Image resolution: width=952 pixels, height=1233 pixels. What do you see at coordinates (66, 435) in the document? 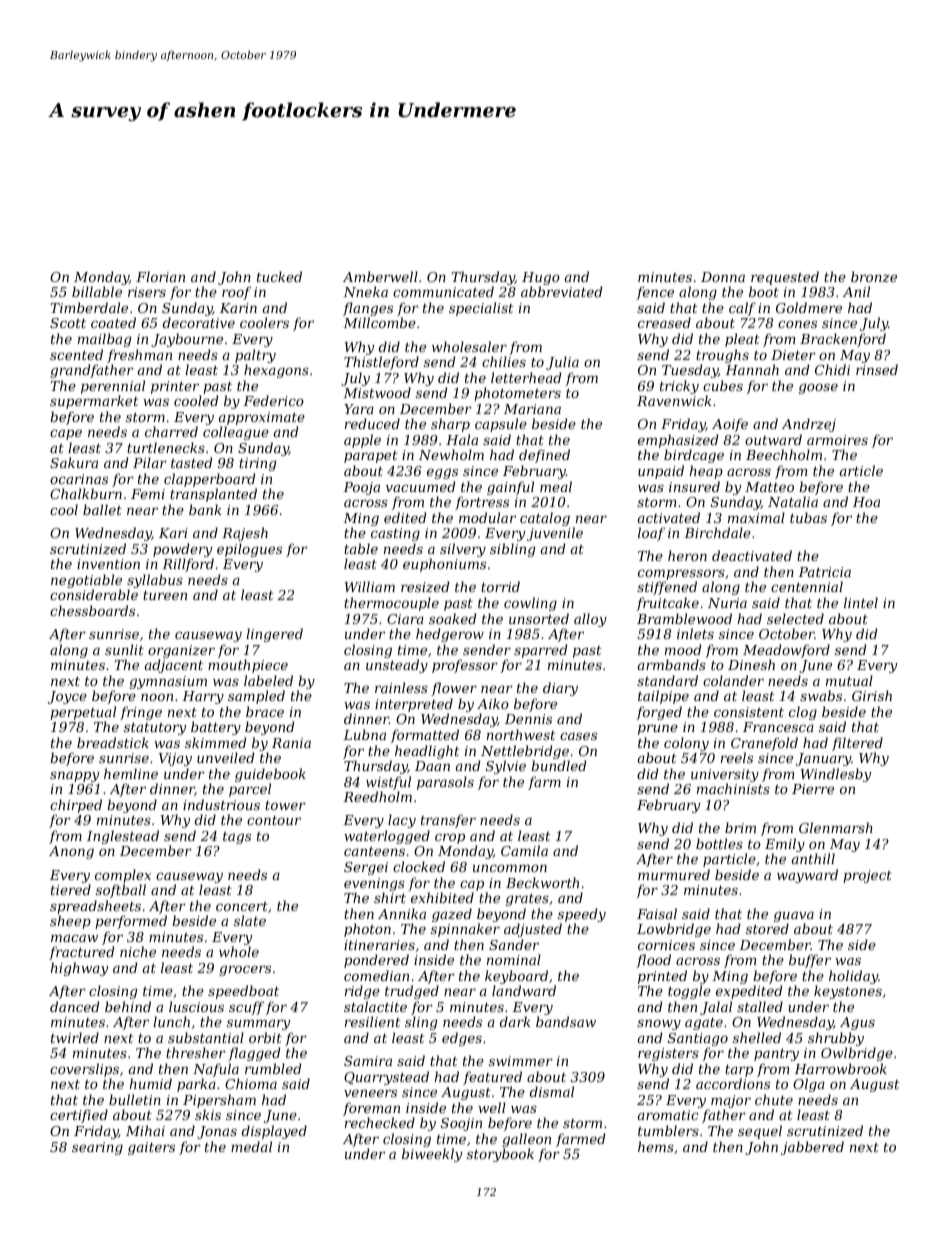
I see `cape` at bounding box center [66, 435].
